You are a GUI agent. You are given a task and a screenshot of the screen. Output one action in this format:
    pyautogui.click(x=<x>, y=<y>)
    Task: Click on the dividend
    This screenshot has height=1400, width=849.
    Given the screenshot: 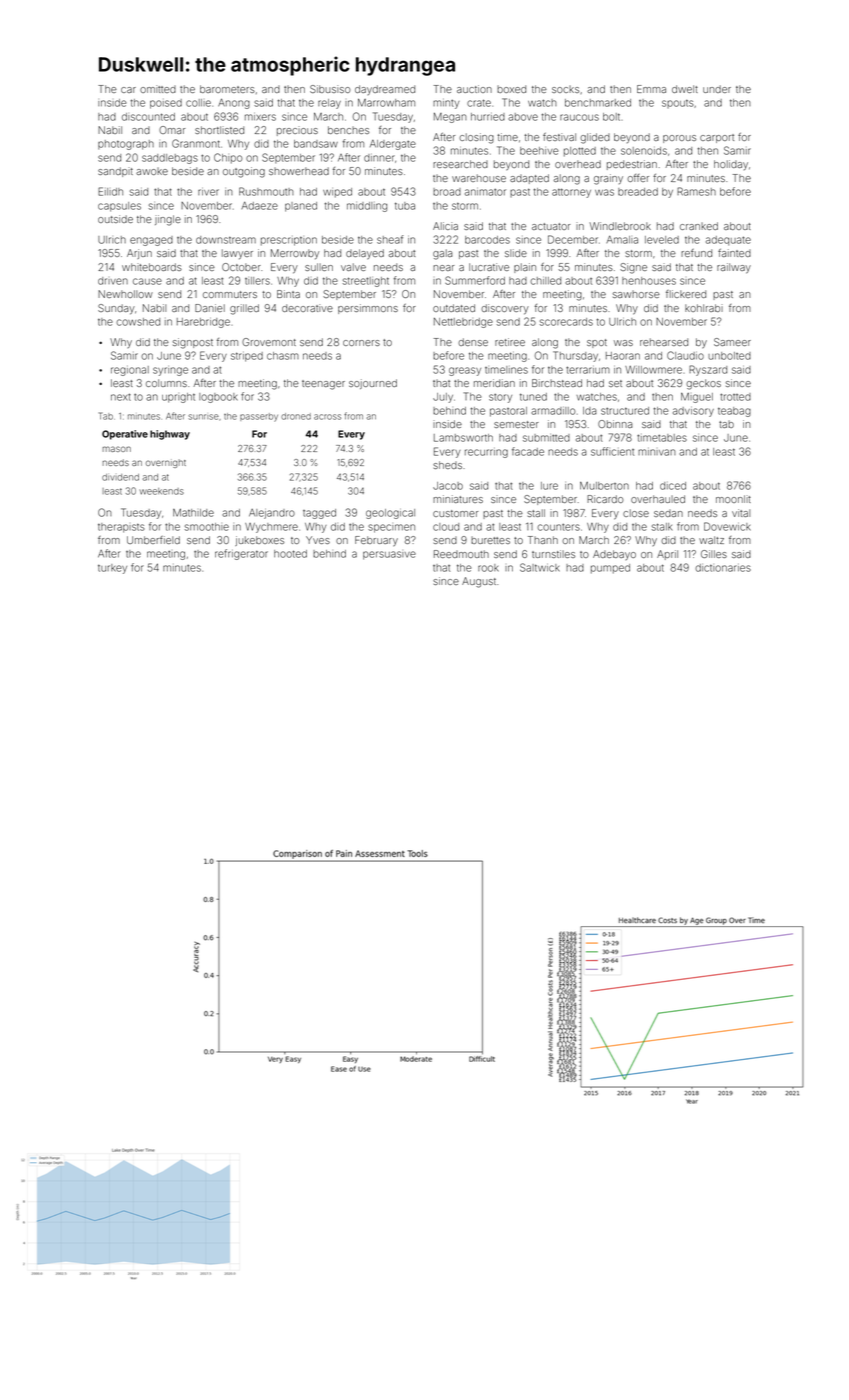 What is the action you would take?
    pyautogui.click(x=120, y=477)
